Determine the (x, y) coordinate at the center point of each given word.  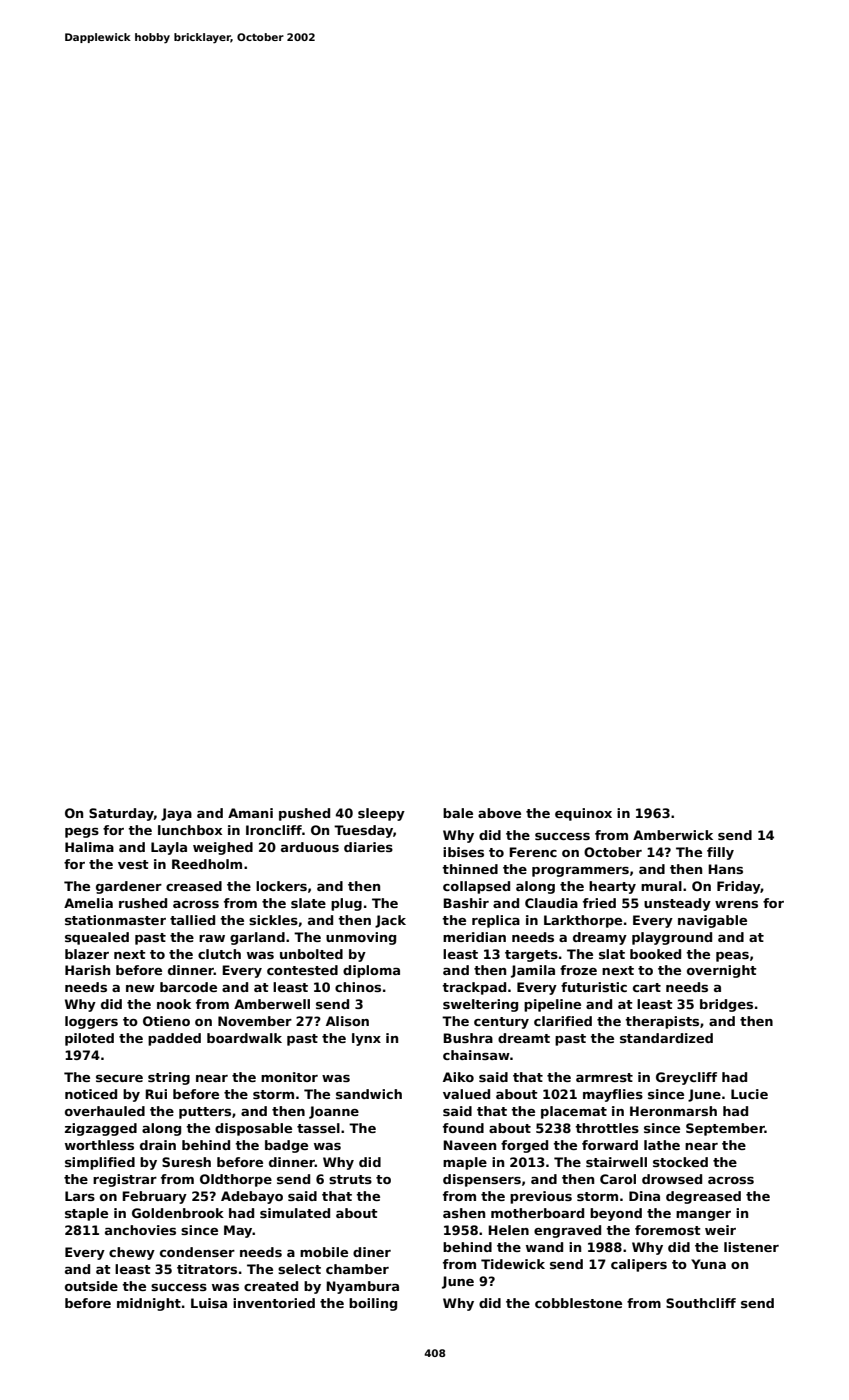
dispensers (482, 1180)
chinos (358, 987)
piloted (89, 1039)
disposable (253, 1129)
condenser (197, 1252)
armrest (604, 1077)
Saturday (121, 814)
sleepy (381, 814)
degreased (703, 1197)
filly (720, 853)
